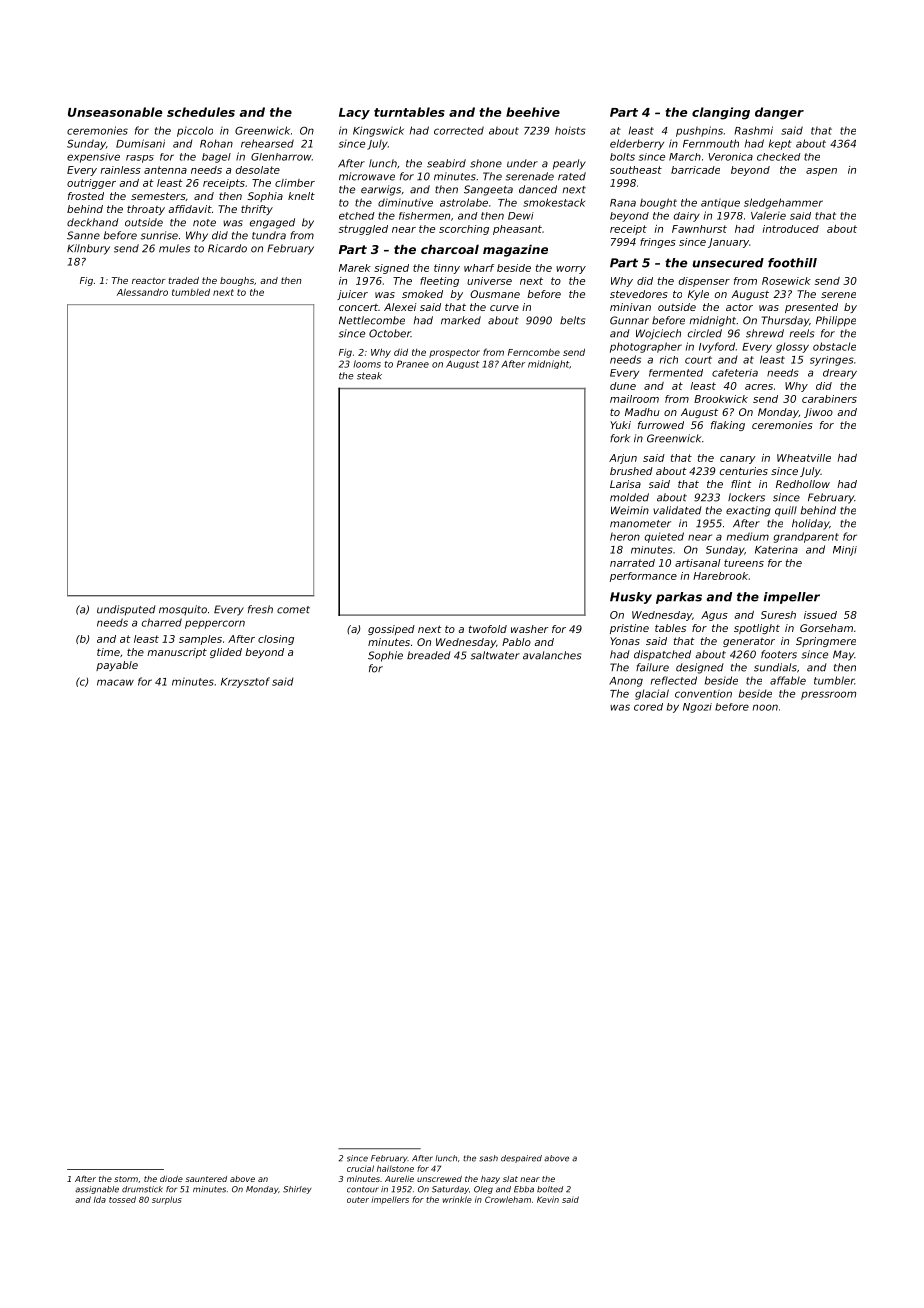 This document has width=924, height=1308. I want to click on twofold, so click(488, 629).
